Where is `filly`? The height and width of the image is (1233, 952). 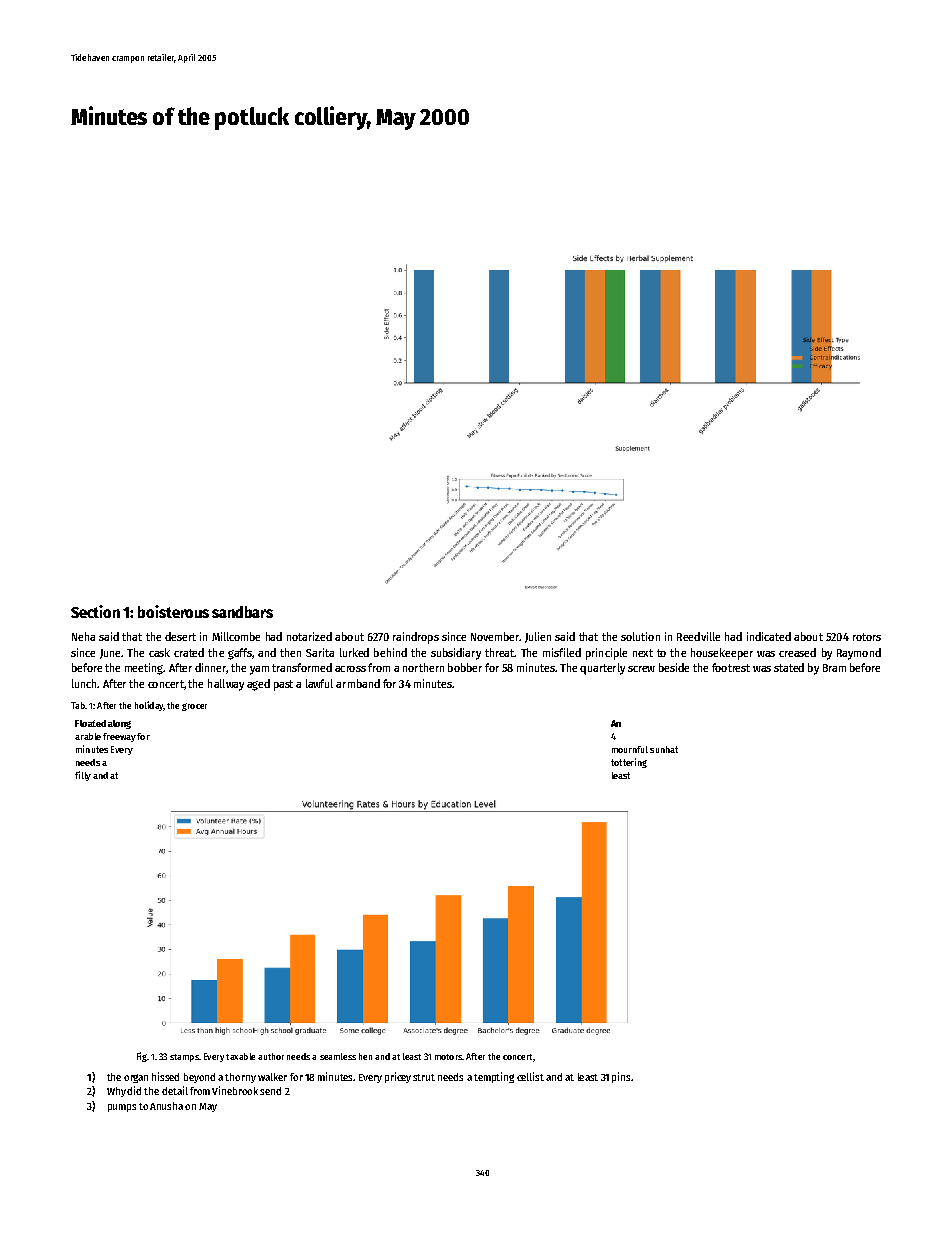 filly is located at coordinates (83, 776).
